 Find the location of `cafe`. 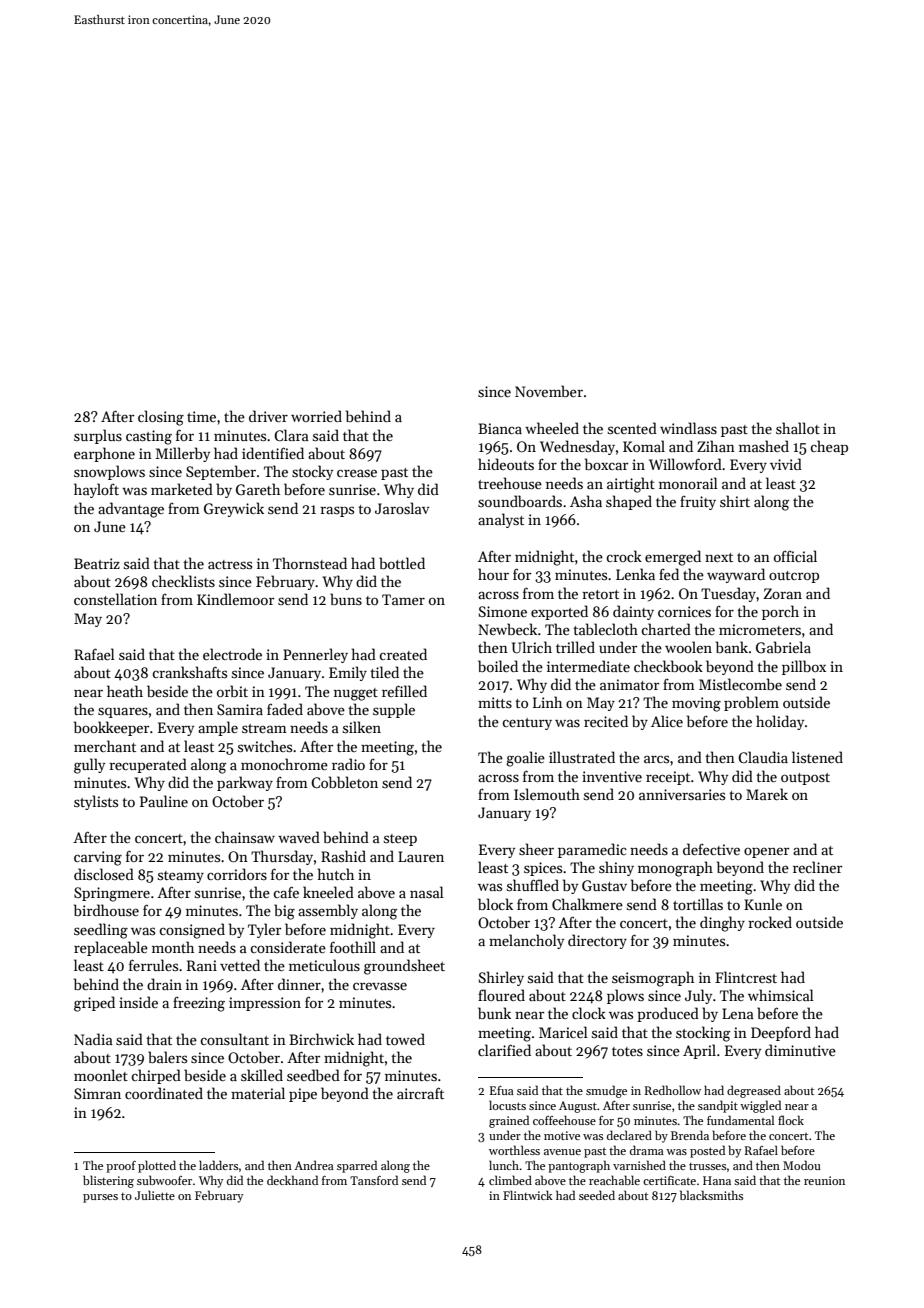

cafe is located at coordinates (286, 892).
